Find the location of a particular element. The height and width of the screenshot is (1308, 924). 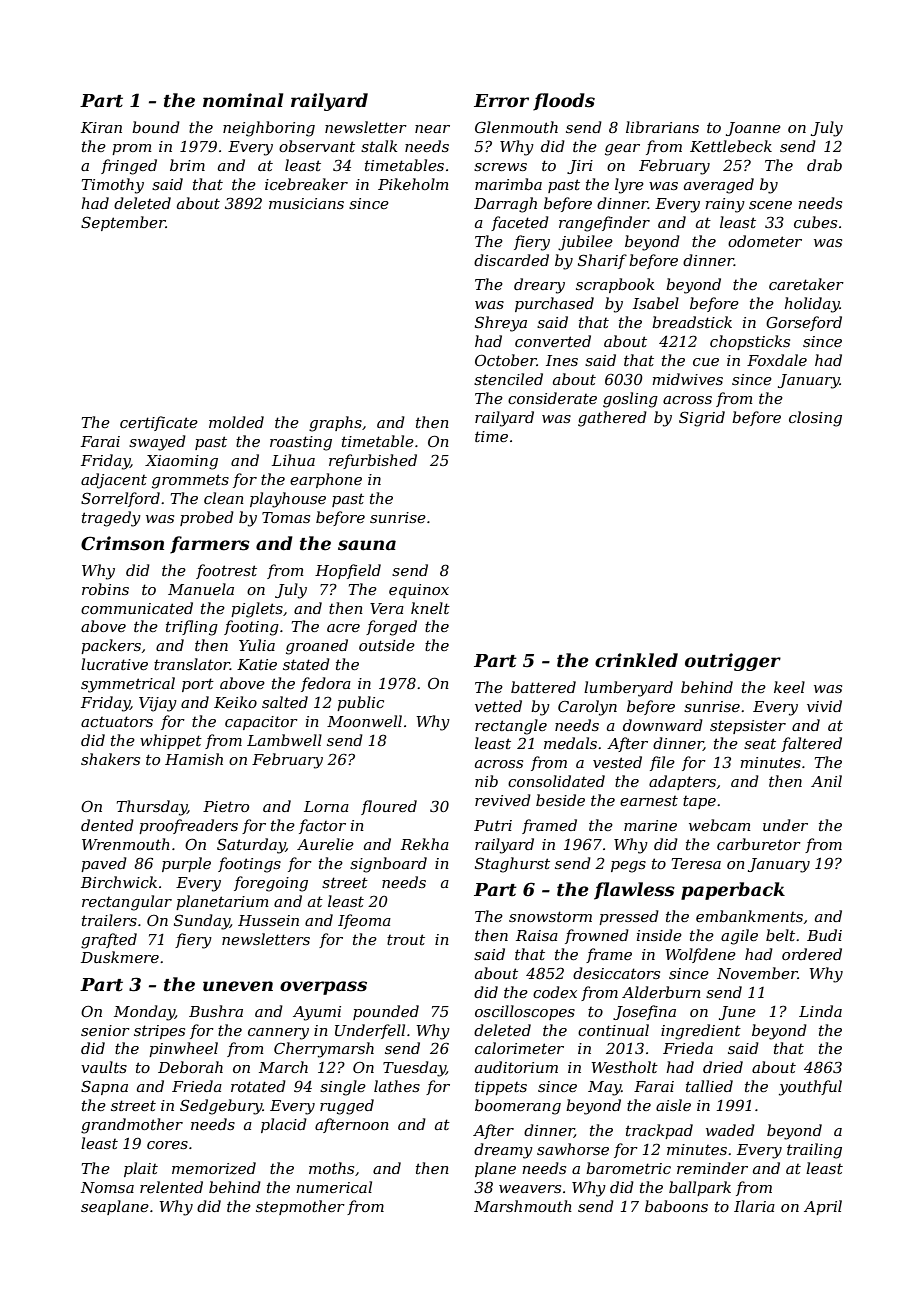

pounded is located at coordinates (386, 1012).
